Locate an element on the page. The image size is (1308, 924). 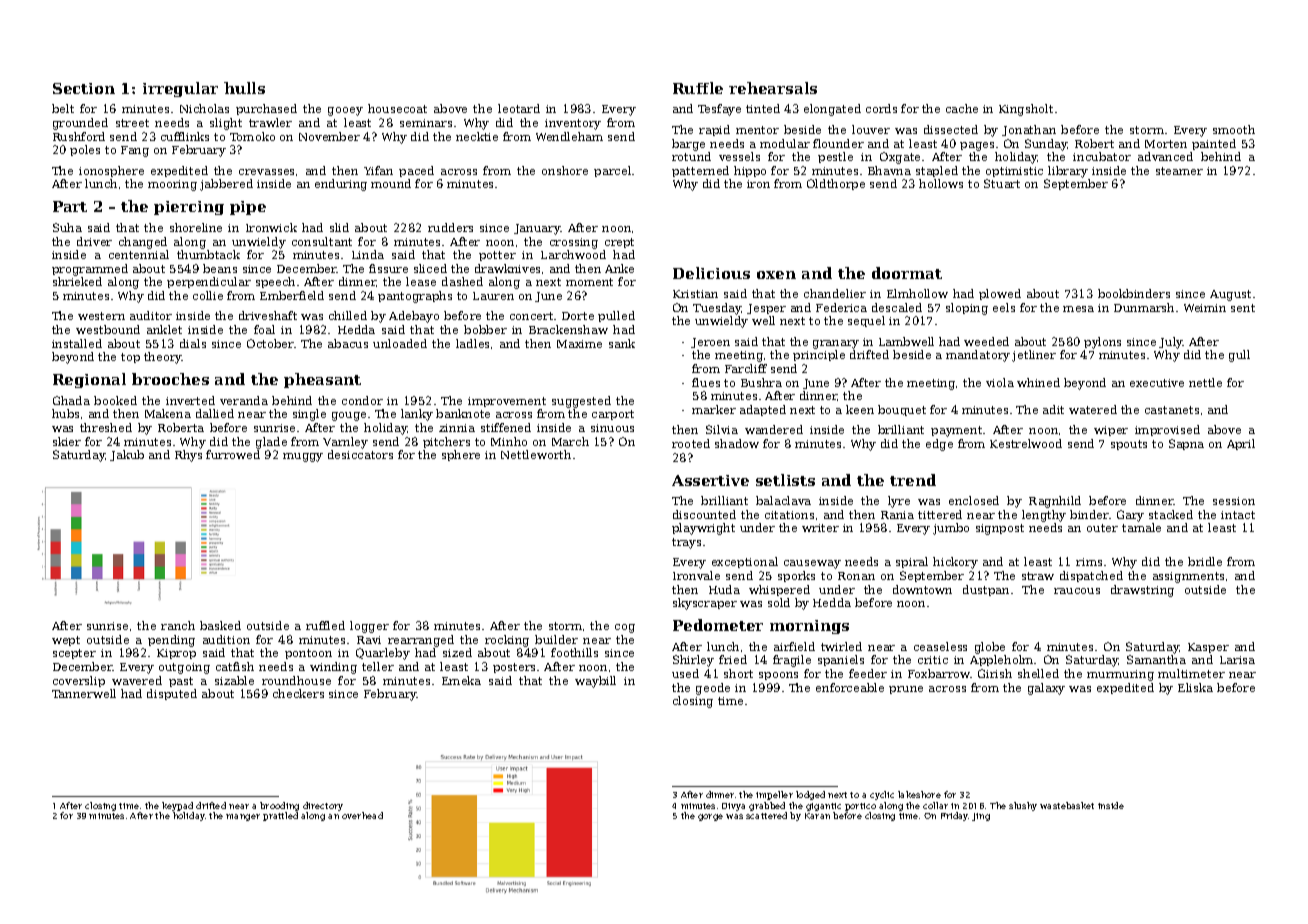
anklet is located at coordinates (164, 329).
